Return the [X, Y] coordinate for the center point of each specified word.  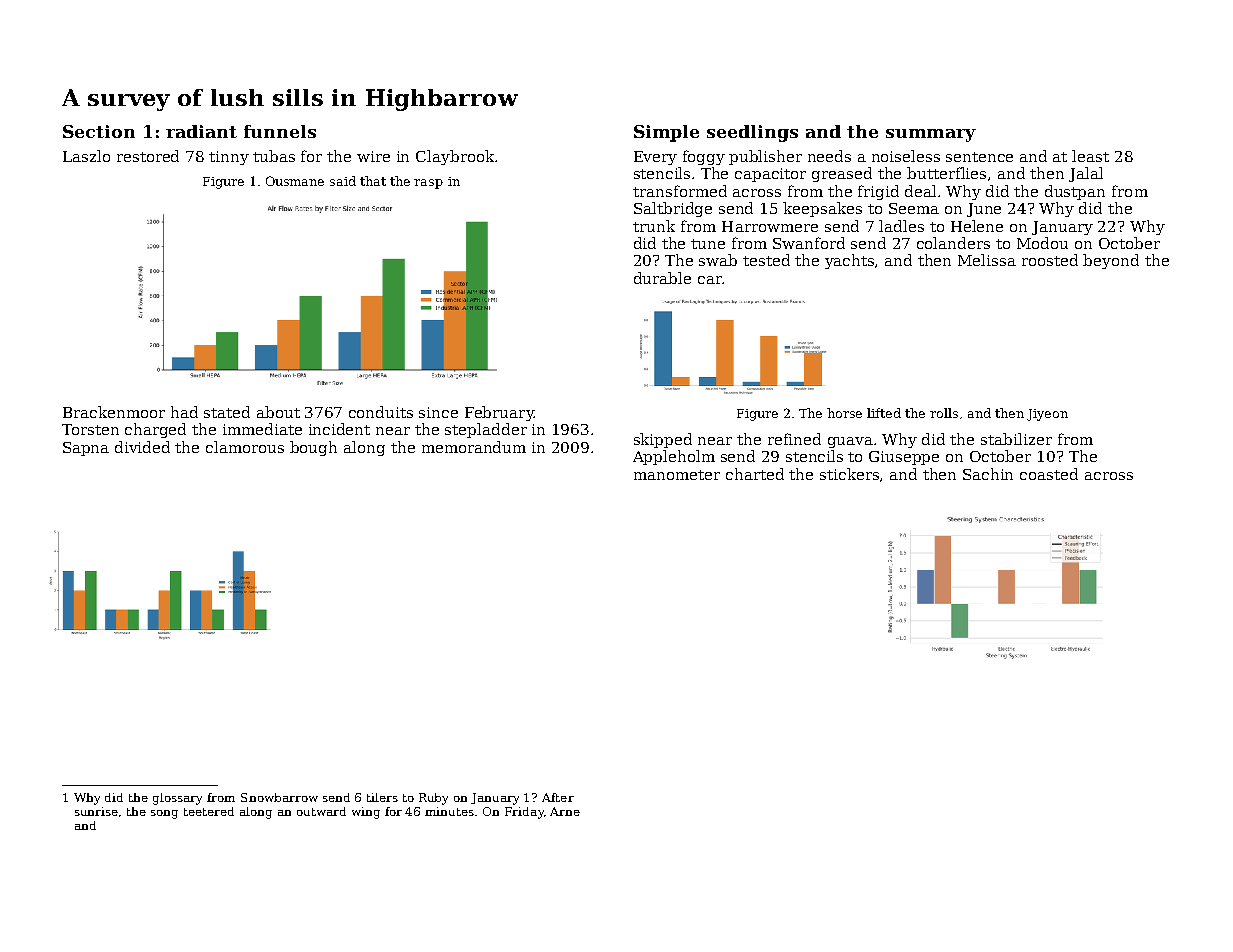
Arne [565, 811]
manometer [677, 475]
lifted [884, 413]
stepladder [486, 430]
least [1090, 156]
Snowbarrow [279, 797]
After [558, 797]
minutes [449, 811]
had [184, 412]
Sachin [988, 474]
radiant [201, 131]
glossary [177, 799]
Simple [666, 133]
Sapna [86, 449]
